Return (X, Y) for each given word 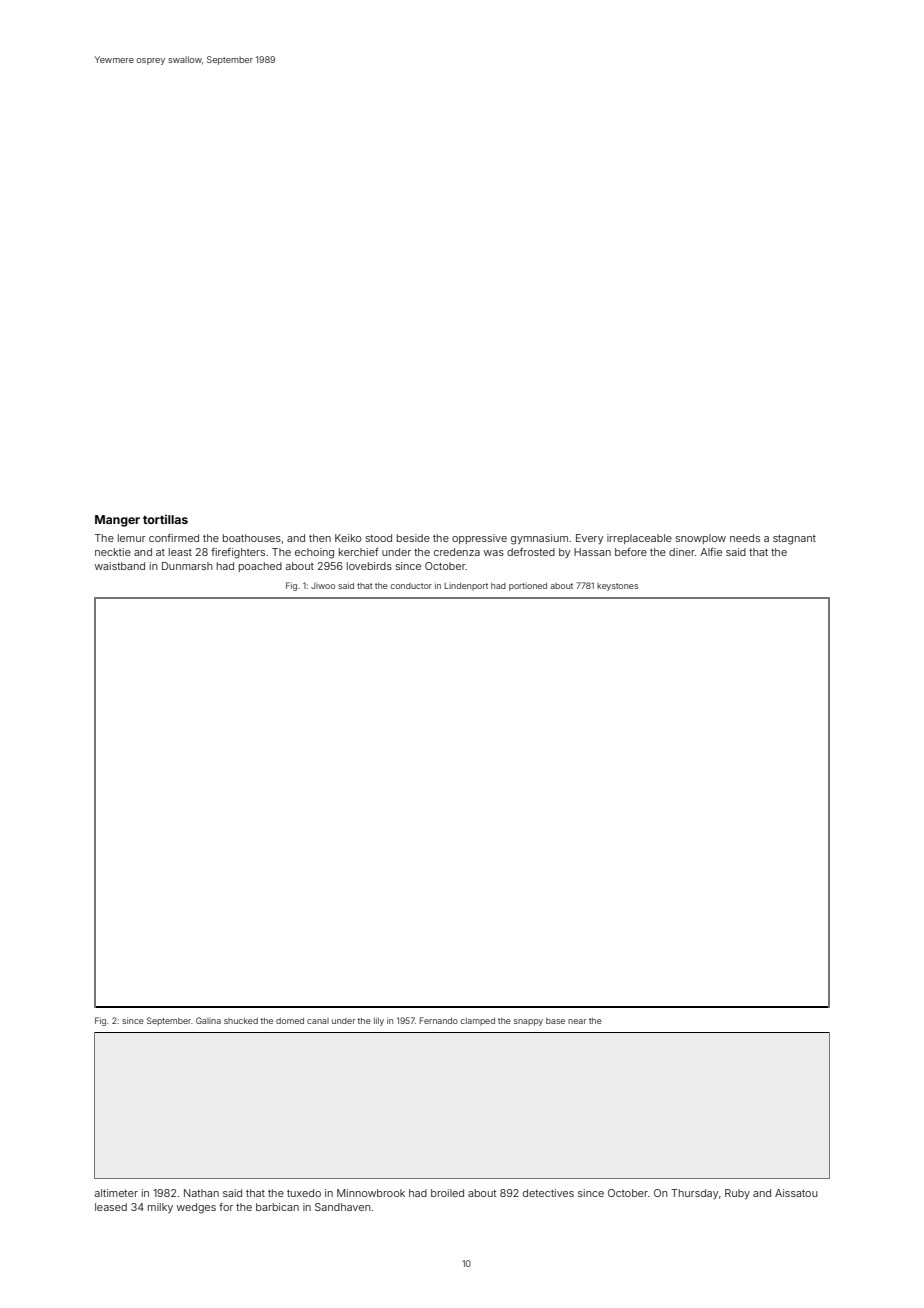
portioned (528, 587)
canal (318, 1021)
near (577, 1021)
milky (160, 1208)
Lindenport (466, 587)
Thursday (694, 1194)
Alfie (711, 552)
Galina (208, 1020)
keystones (617, 587)
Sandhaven (342, 1207)
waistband (120, 566)
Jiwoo (323, 586)
